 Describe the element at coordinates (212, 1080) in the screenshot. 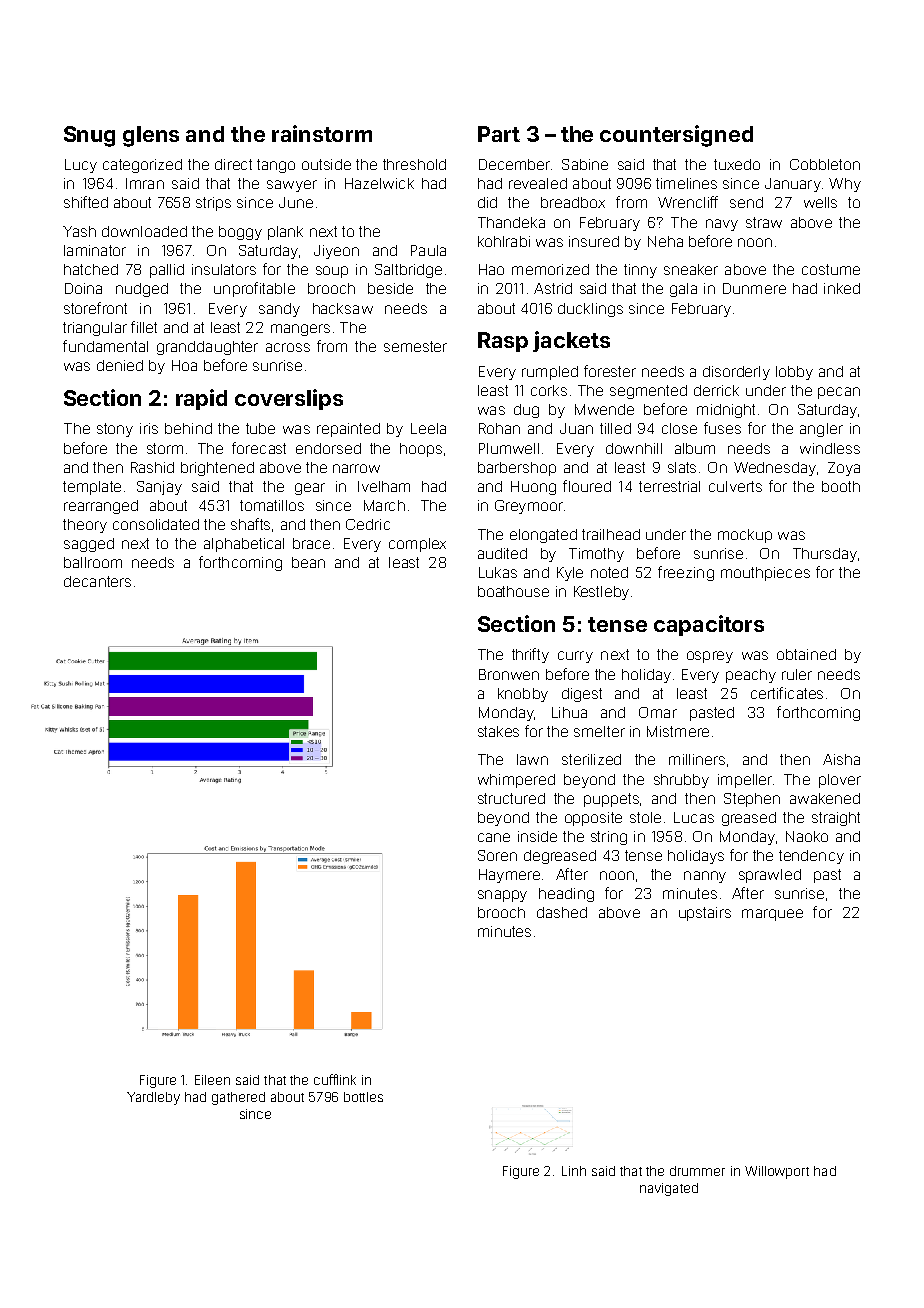

I see `Eileen` at that location.
